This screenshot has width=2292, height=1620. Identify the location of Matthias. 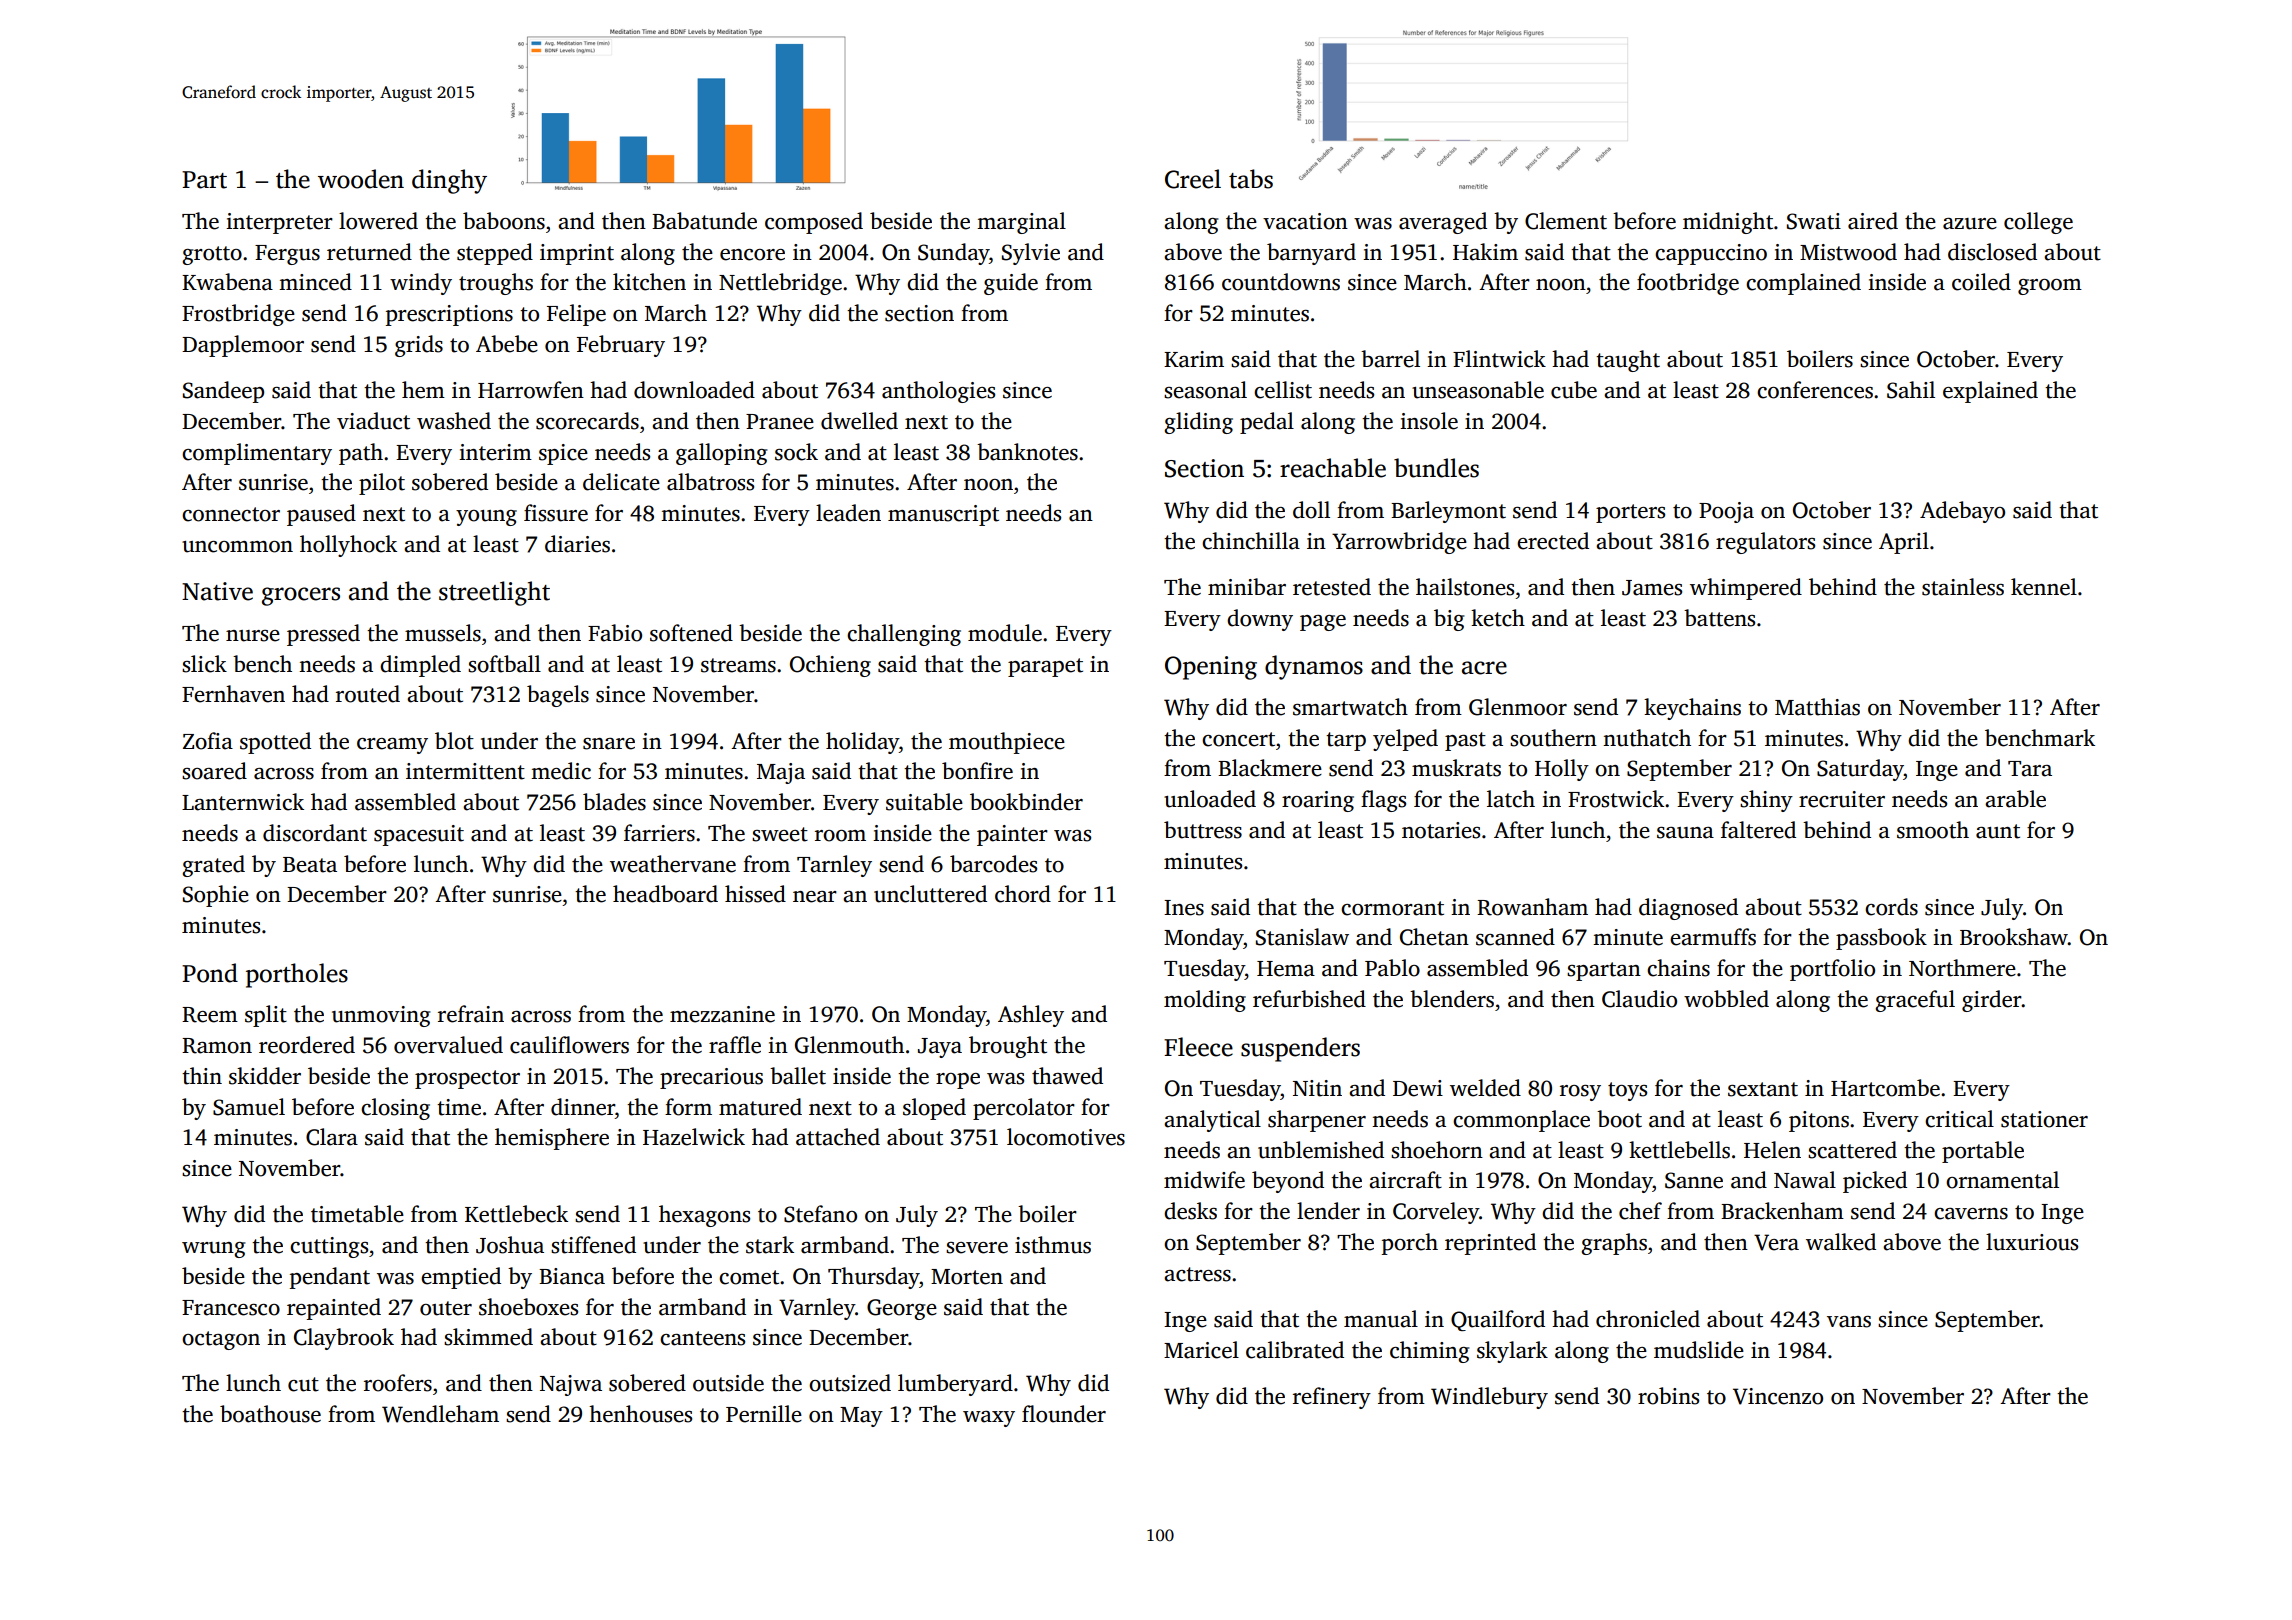
(1817, 707).
